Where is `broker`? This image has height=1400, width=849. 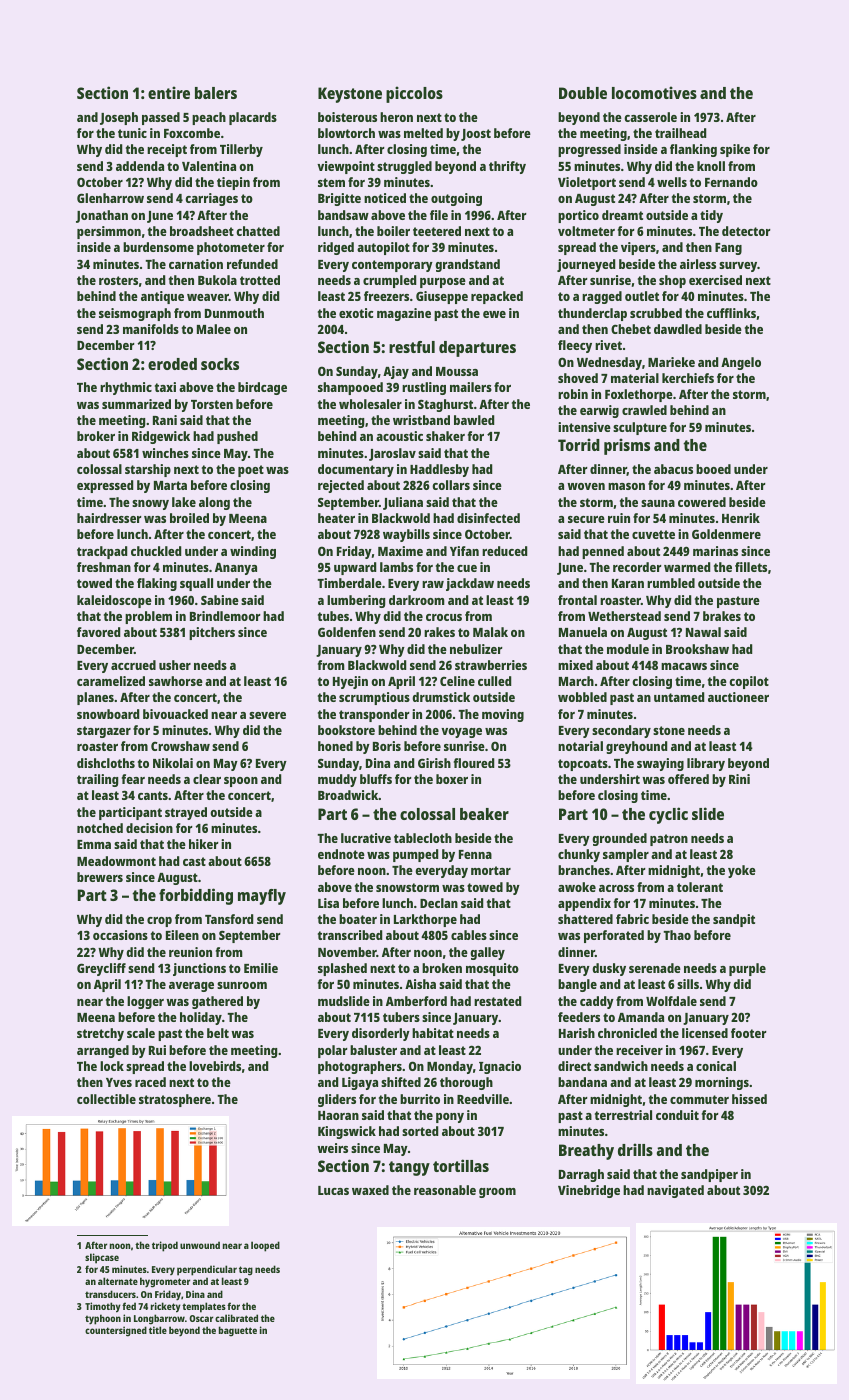
broker is located at coordinates (96, 436).
